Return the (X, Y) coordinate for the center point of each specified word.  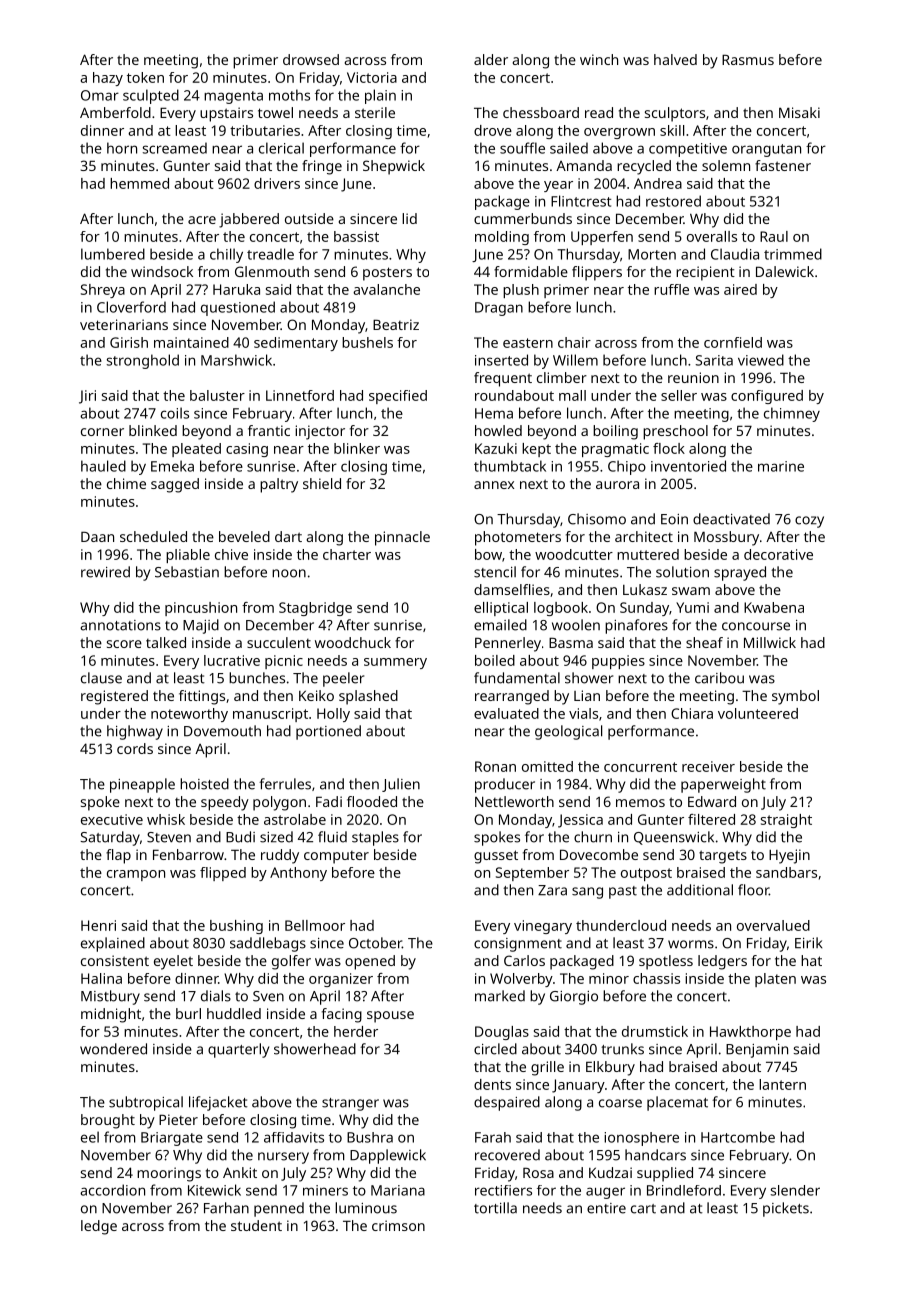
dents (492, 1084)
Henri (98, 925)
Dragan (499, 309)
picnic (284, 662)
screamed (175, 148)
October (375, 943)
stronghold (143, 361)
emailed (500, 625)
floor (753, 890)
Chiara (692, 713)
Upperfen (602, 238)
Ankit (240, 1172)
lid (409, 218)
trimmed (793, 254)
